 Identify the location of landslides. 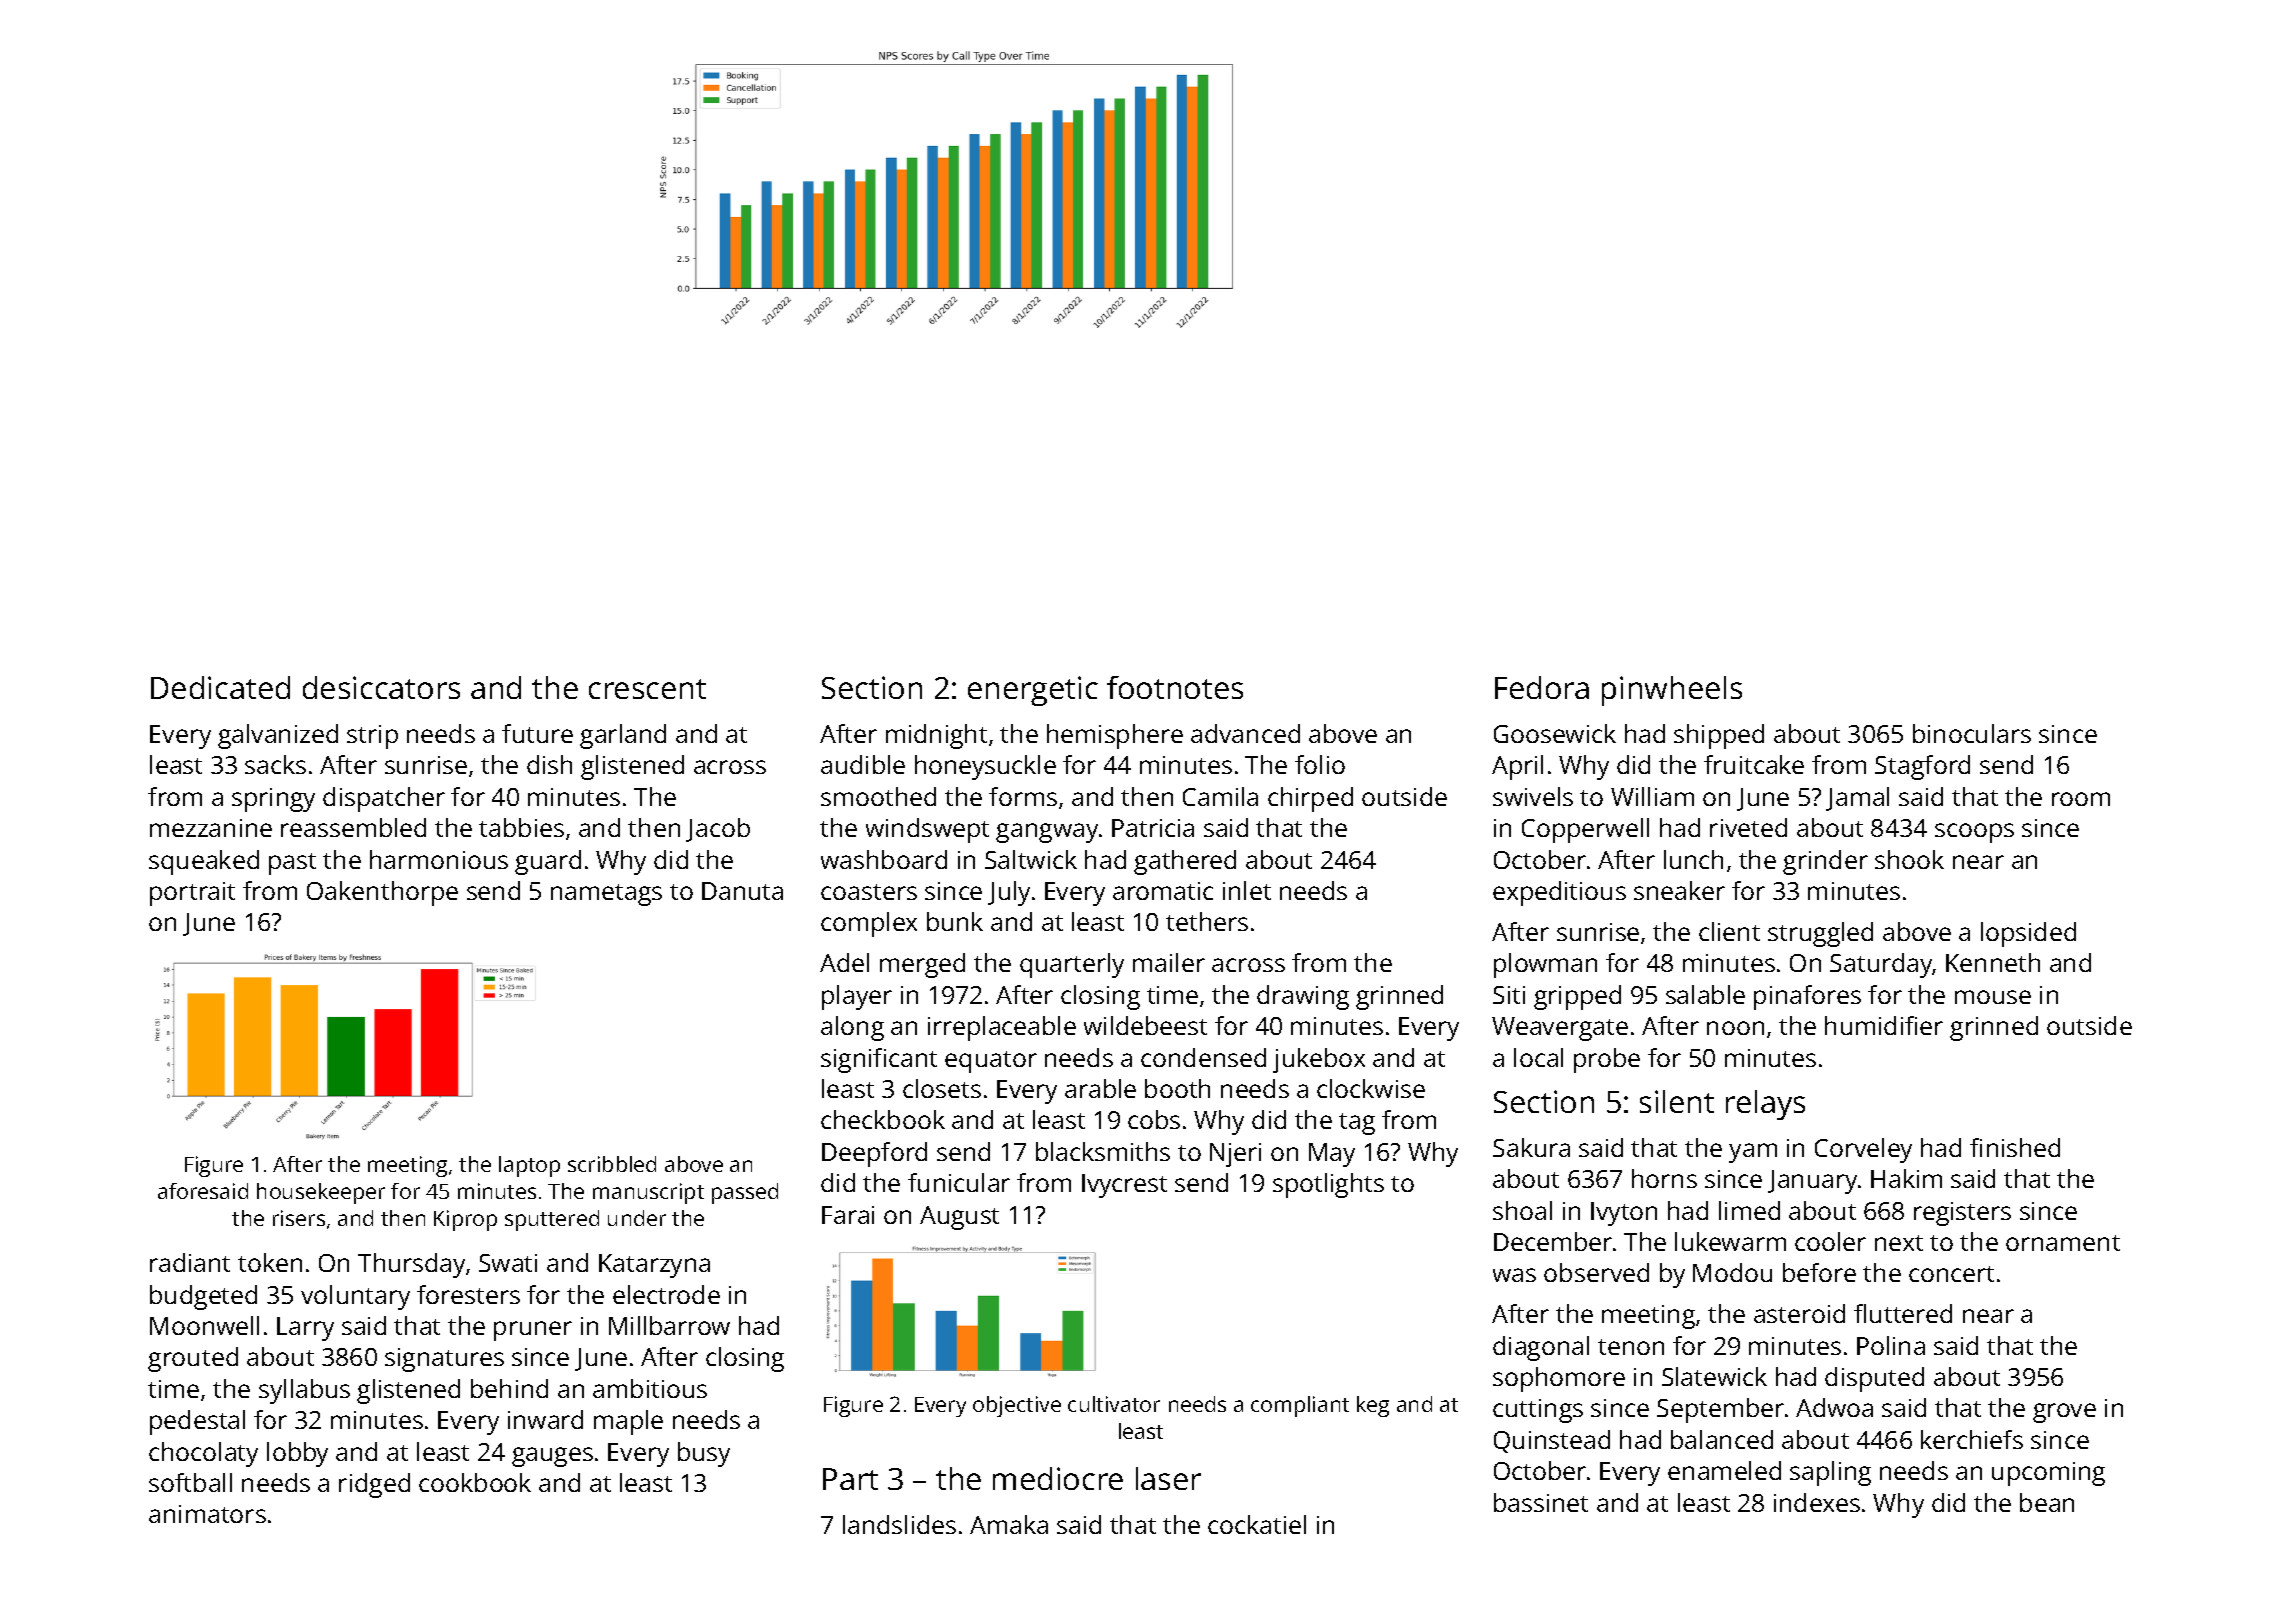
(899, 1524).
